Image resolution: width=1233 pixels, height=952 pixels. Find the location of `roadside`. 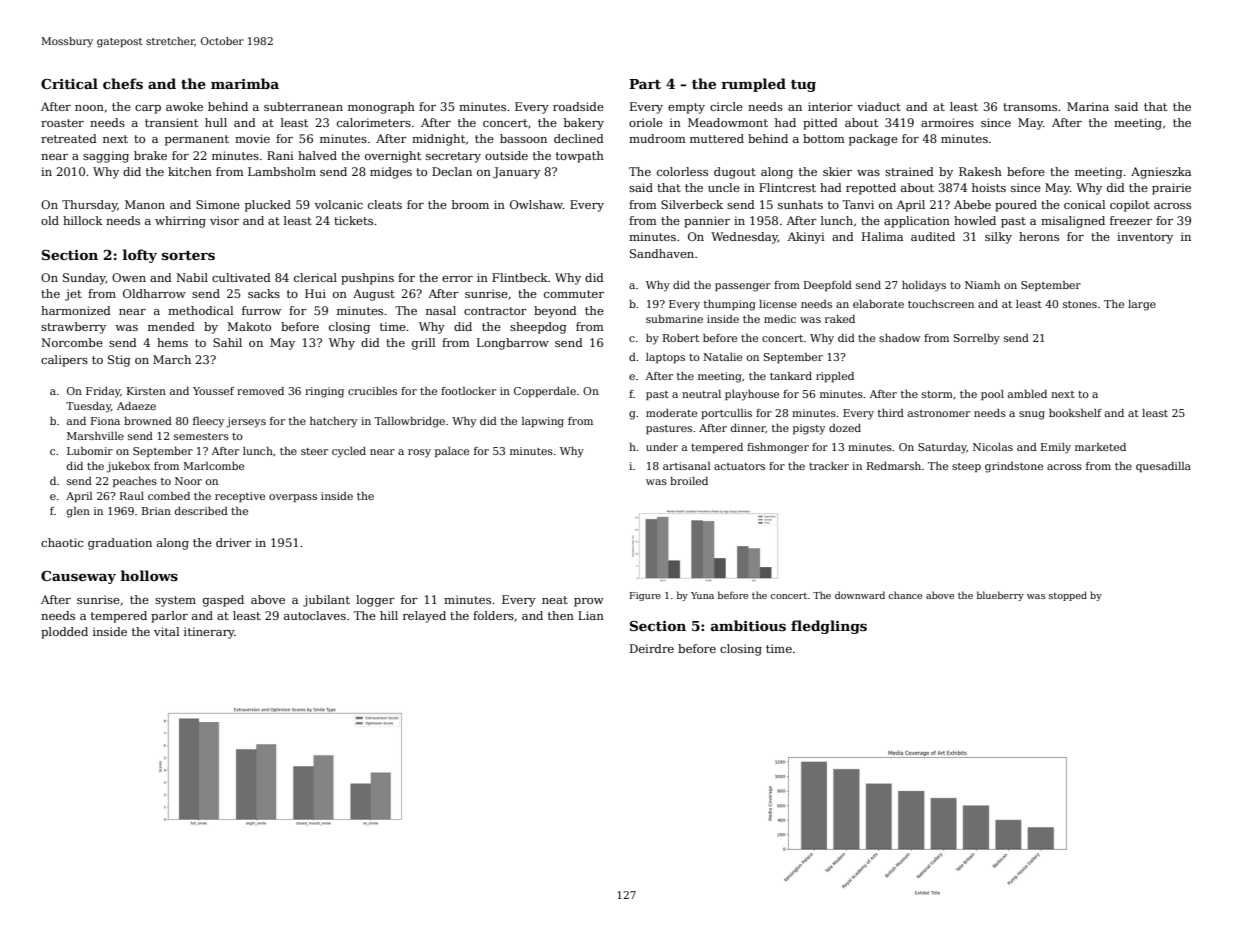

roadside is located at coordinates (578, 106).
